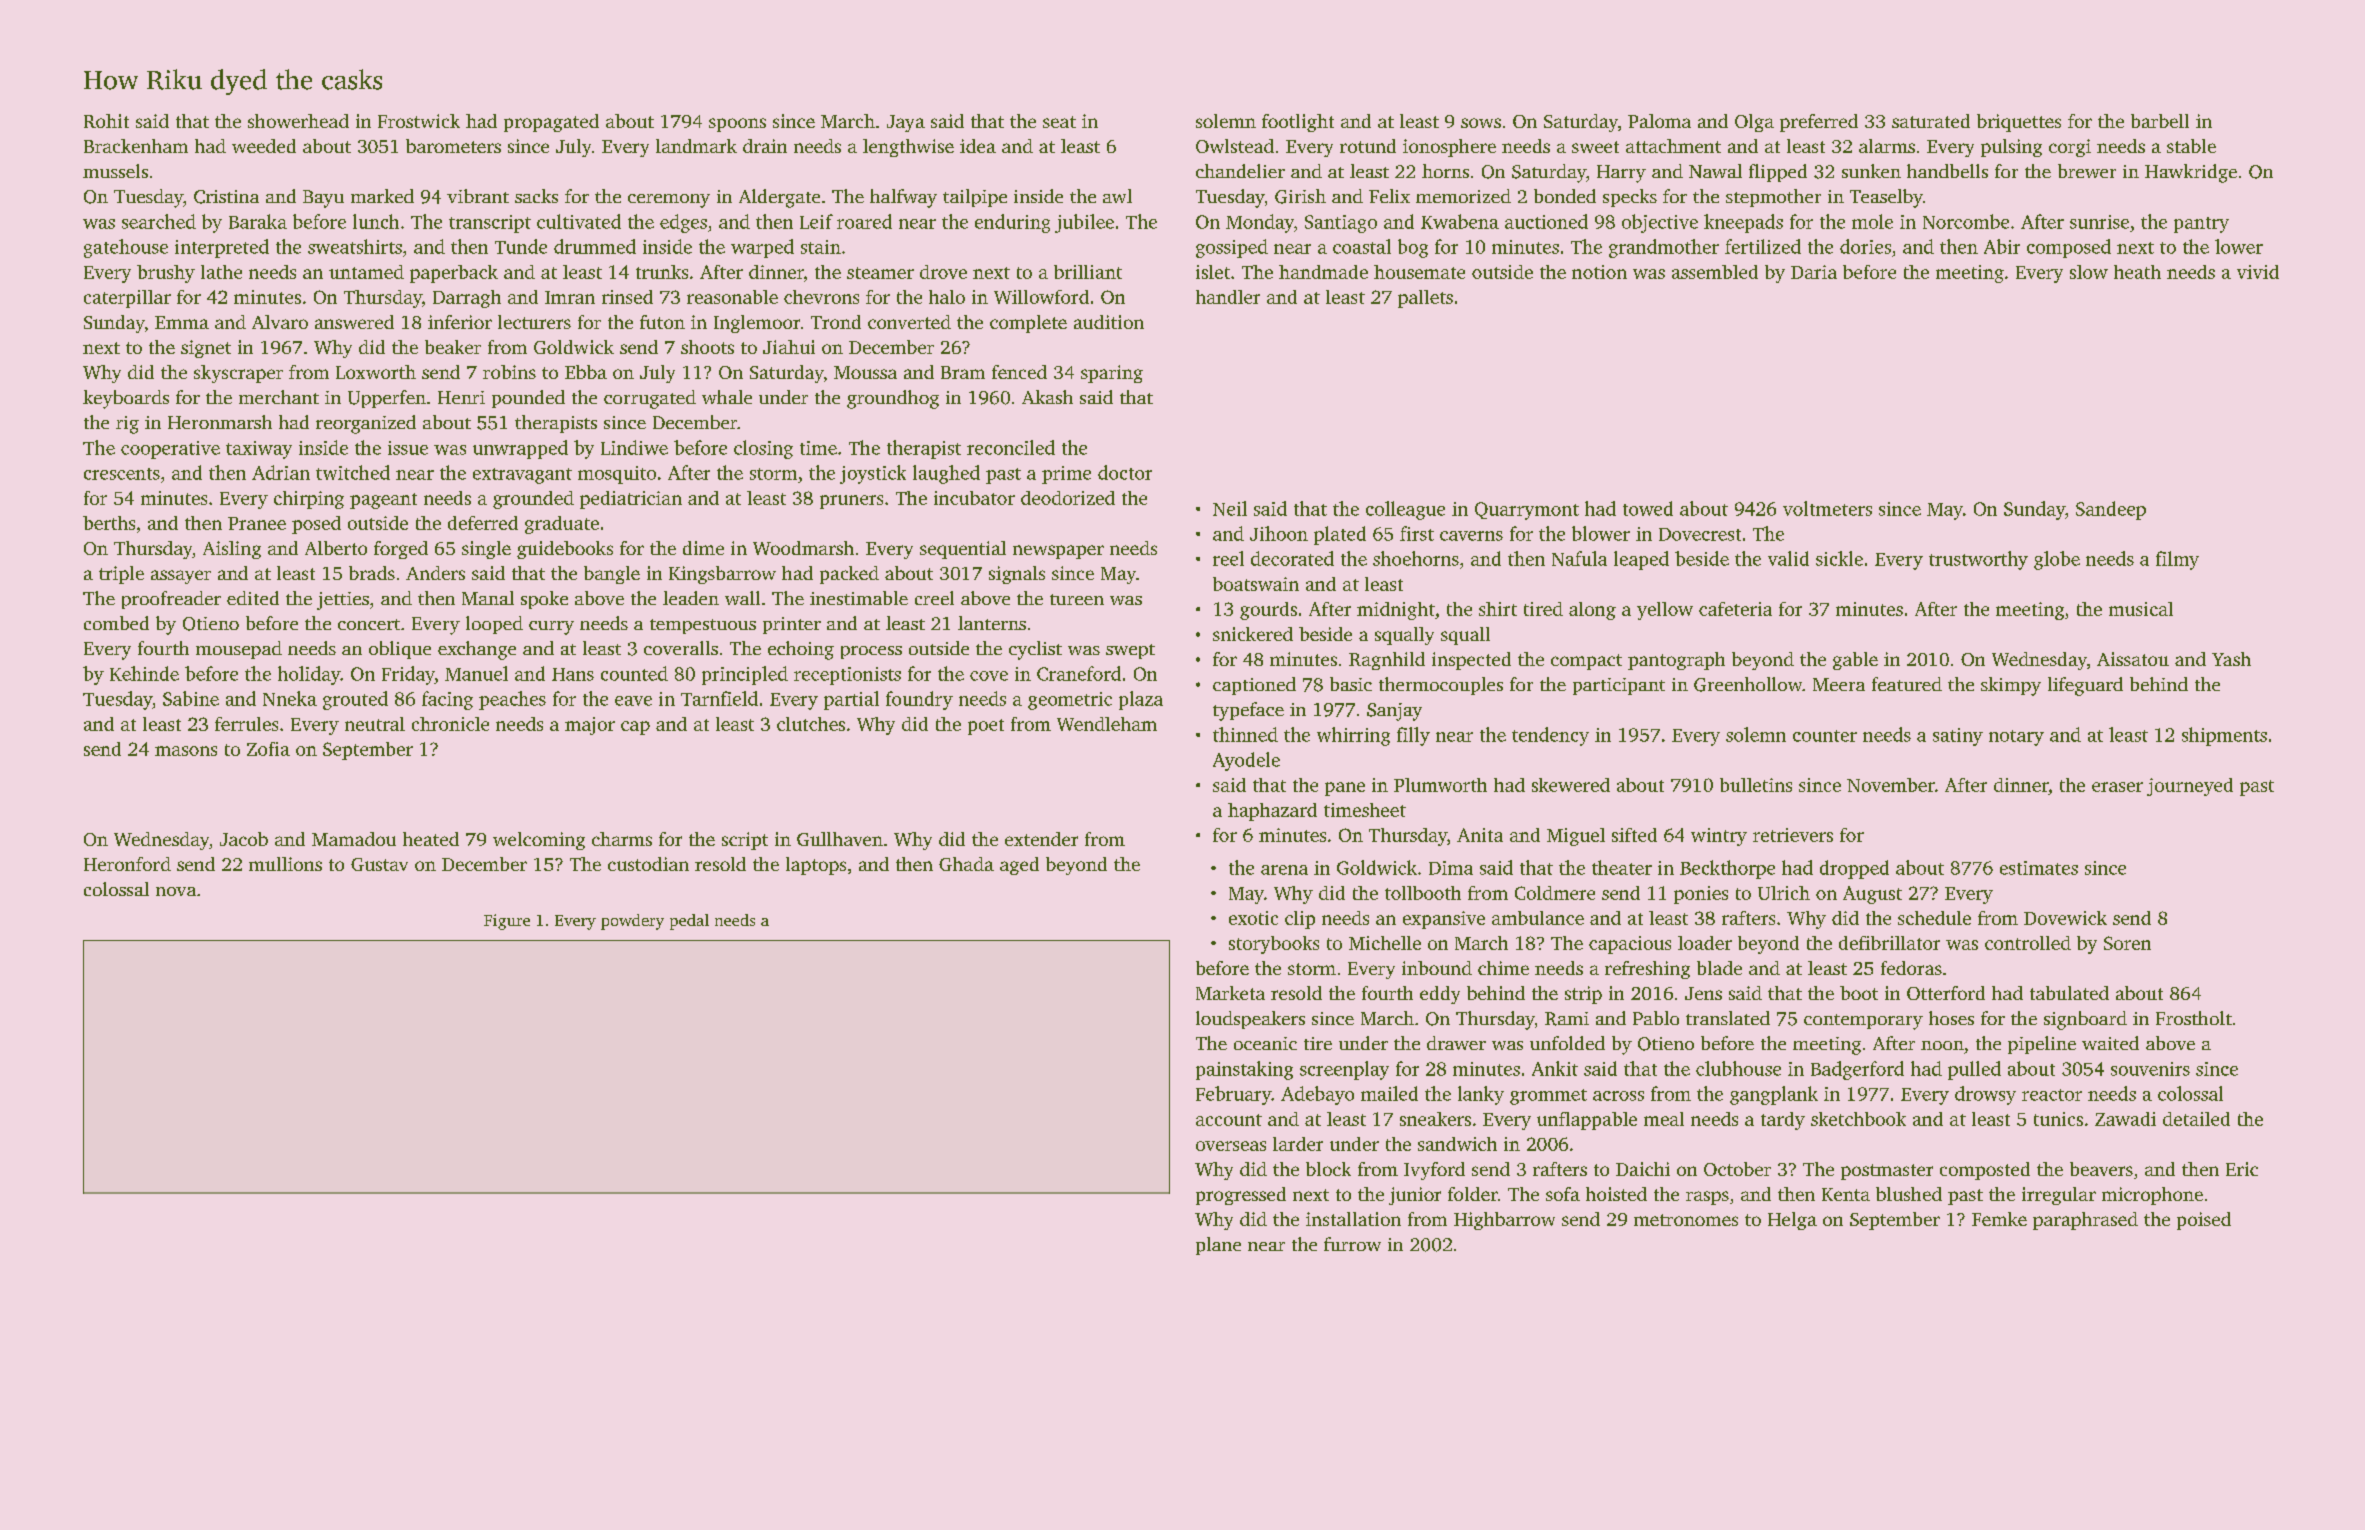 Image resolution: width=2365 pixels, height=1530 pixels. Describe the element at coordinates (222, 248) in the screenshot. I see `interpreted` at that location.
